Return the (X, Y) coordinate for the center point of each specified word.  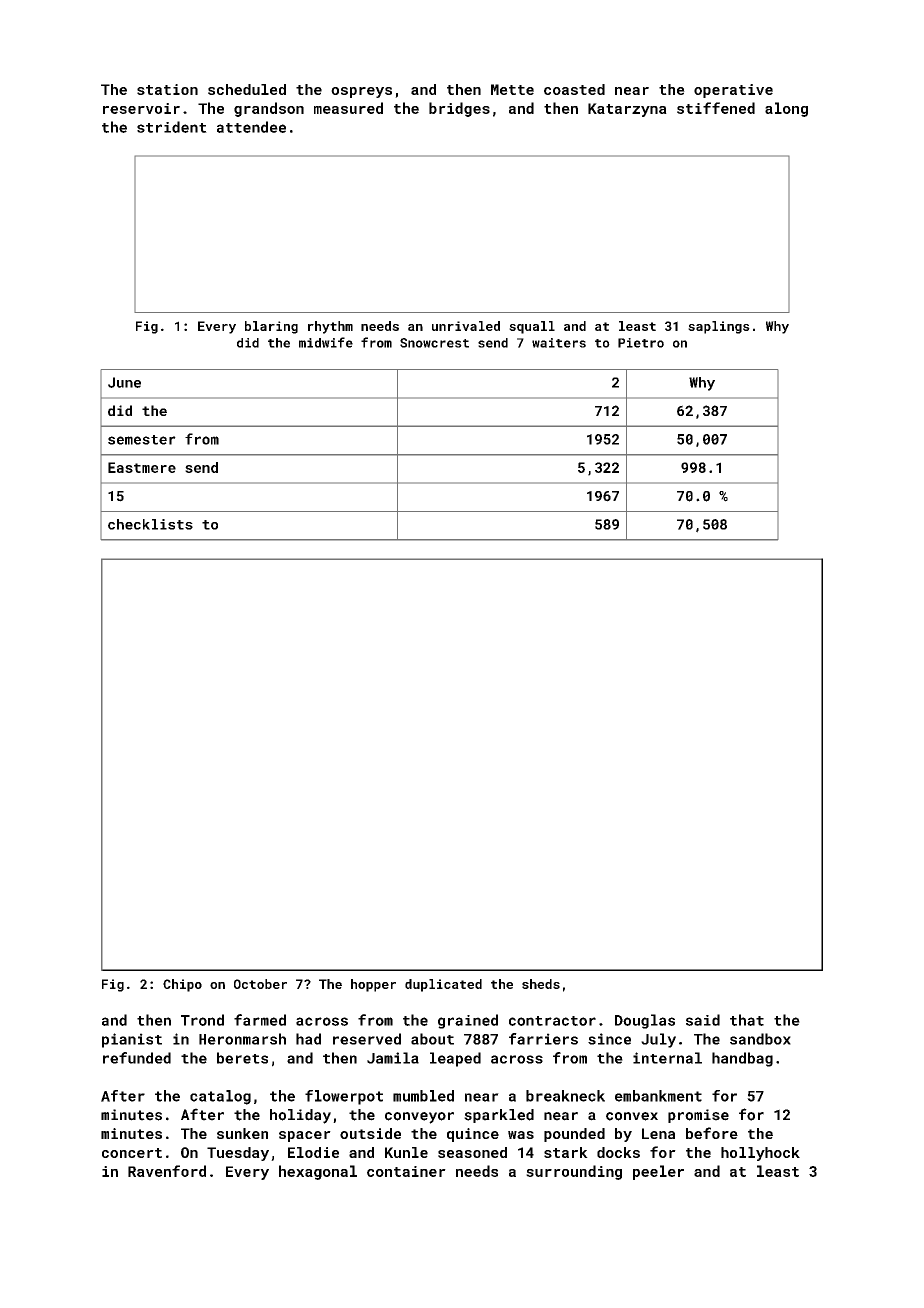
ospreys (361, 92)
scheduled (247, 89)
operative (733, 91)
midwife (326, 342)
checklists (150, 524)
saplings (719, 327)
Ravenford (167, 1171)
